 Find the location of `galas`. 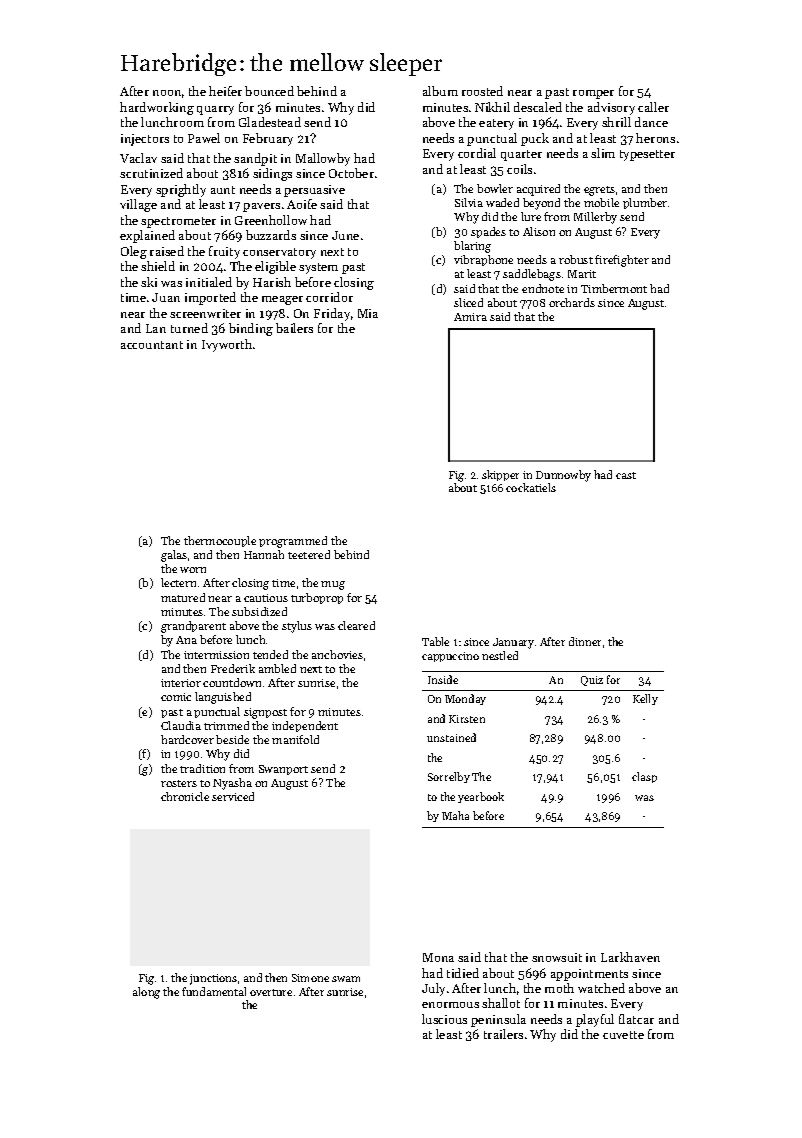

galas is located at coordinates (174, 556).
